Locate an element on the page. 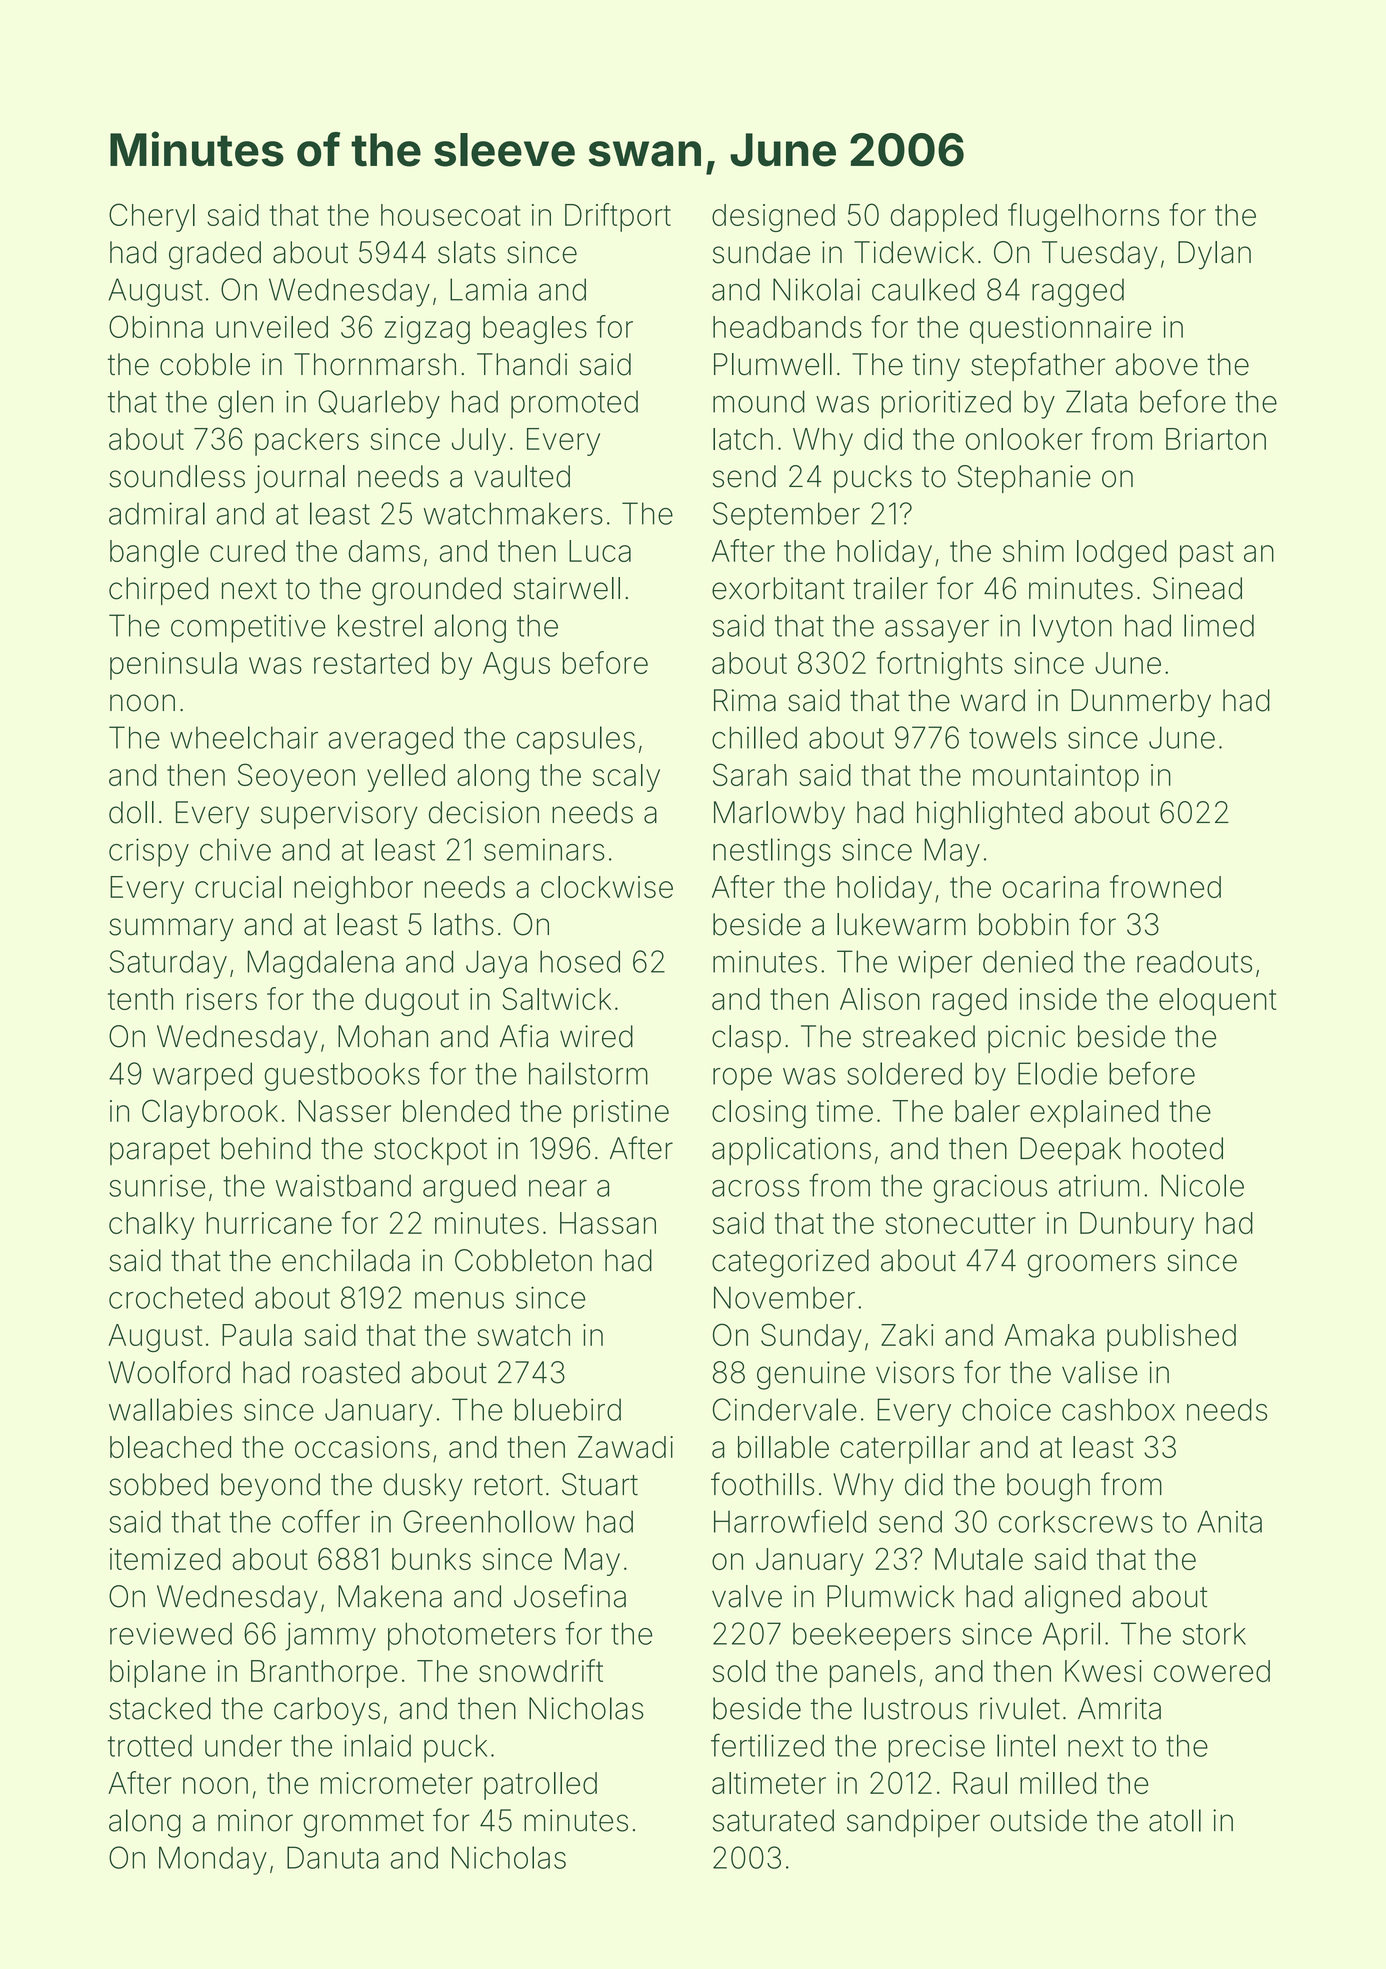  Dylan is located at coordinates (1214, 255).
